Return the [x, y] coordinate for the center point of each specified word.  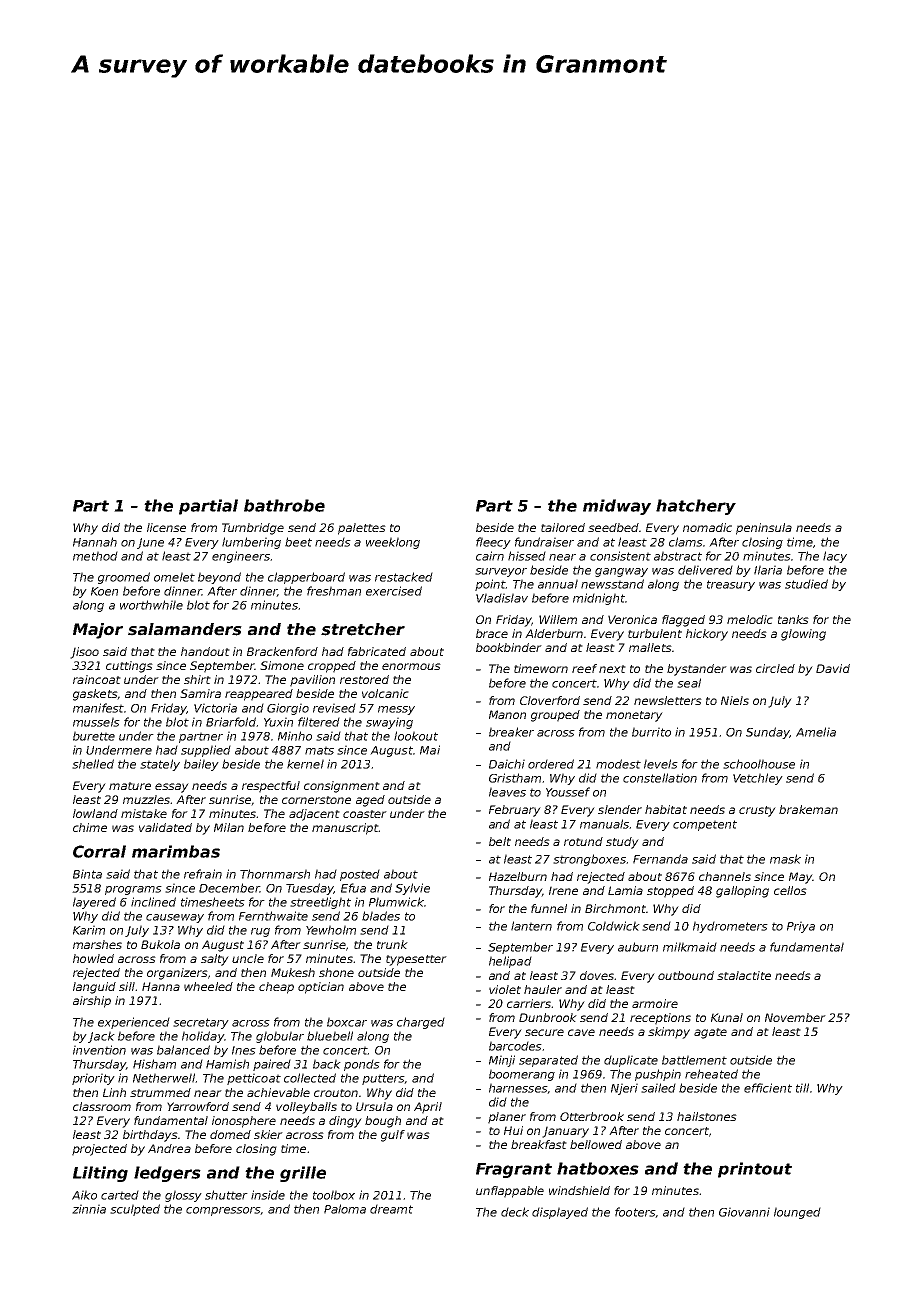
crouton [336, 1093]
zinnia [89, 1209]
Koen [104, 591]
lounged [797, 1213]
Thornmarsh [275, 874]
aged [370, 801]
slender [620, 809]
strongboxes [589, 860]
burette [94, 736]
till [802, 1088]
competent [705, 825]
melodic [750, 619]
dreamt [391, 1209]
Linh [114, 1092]
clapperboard [306, 578]
